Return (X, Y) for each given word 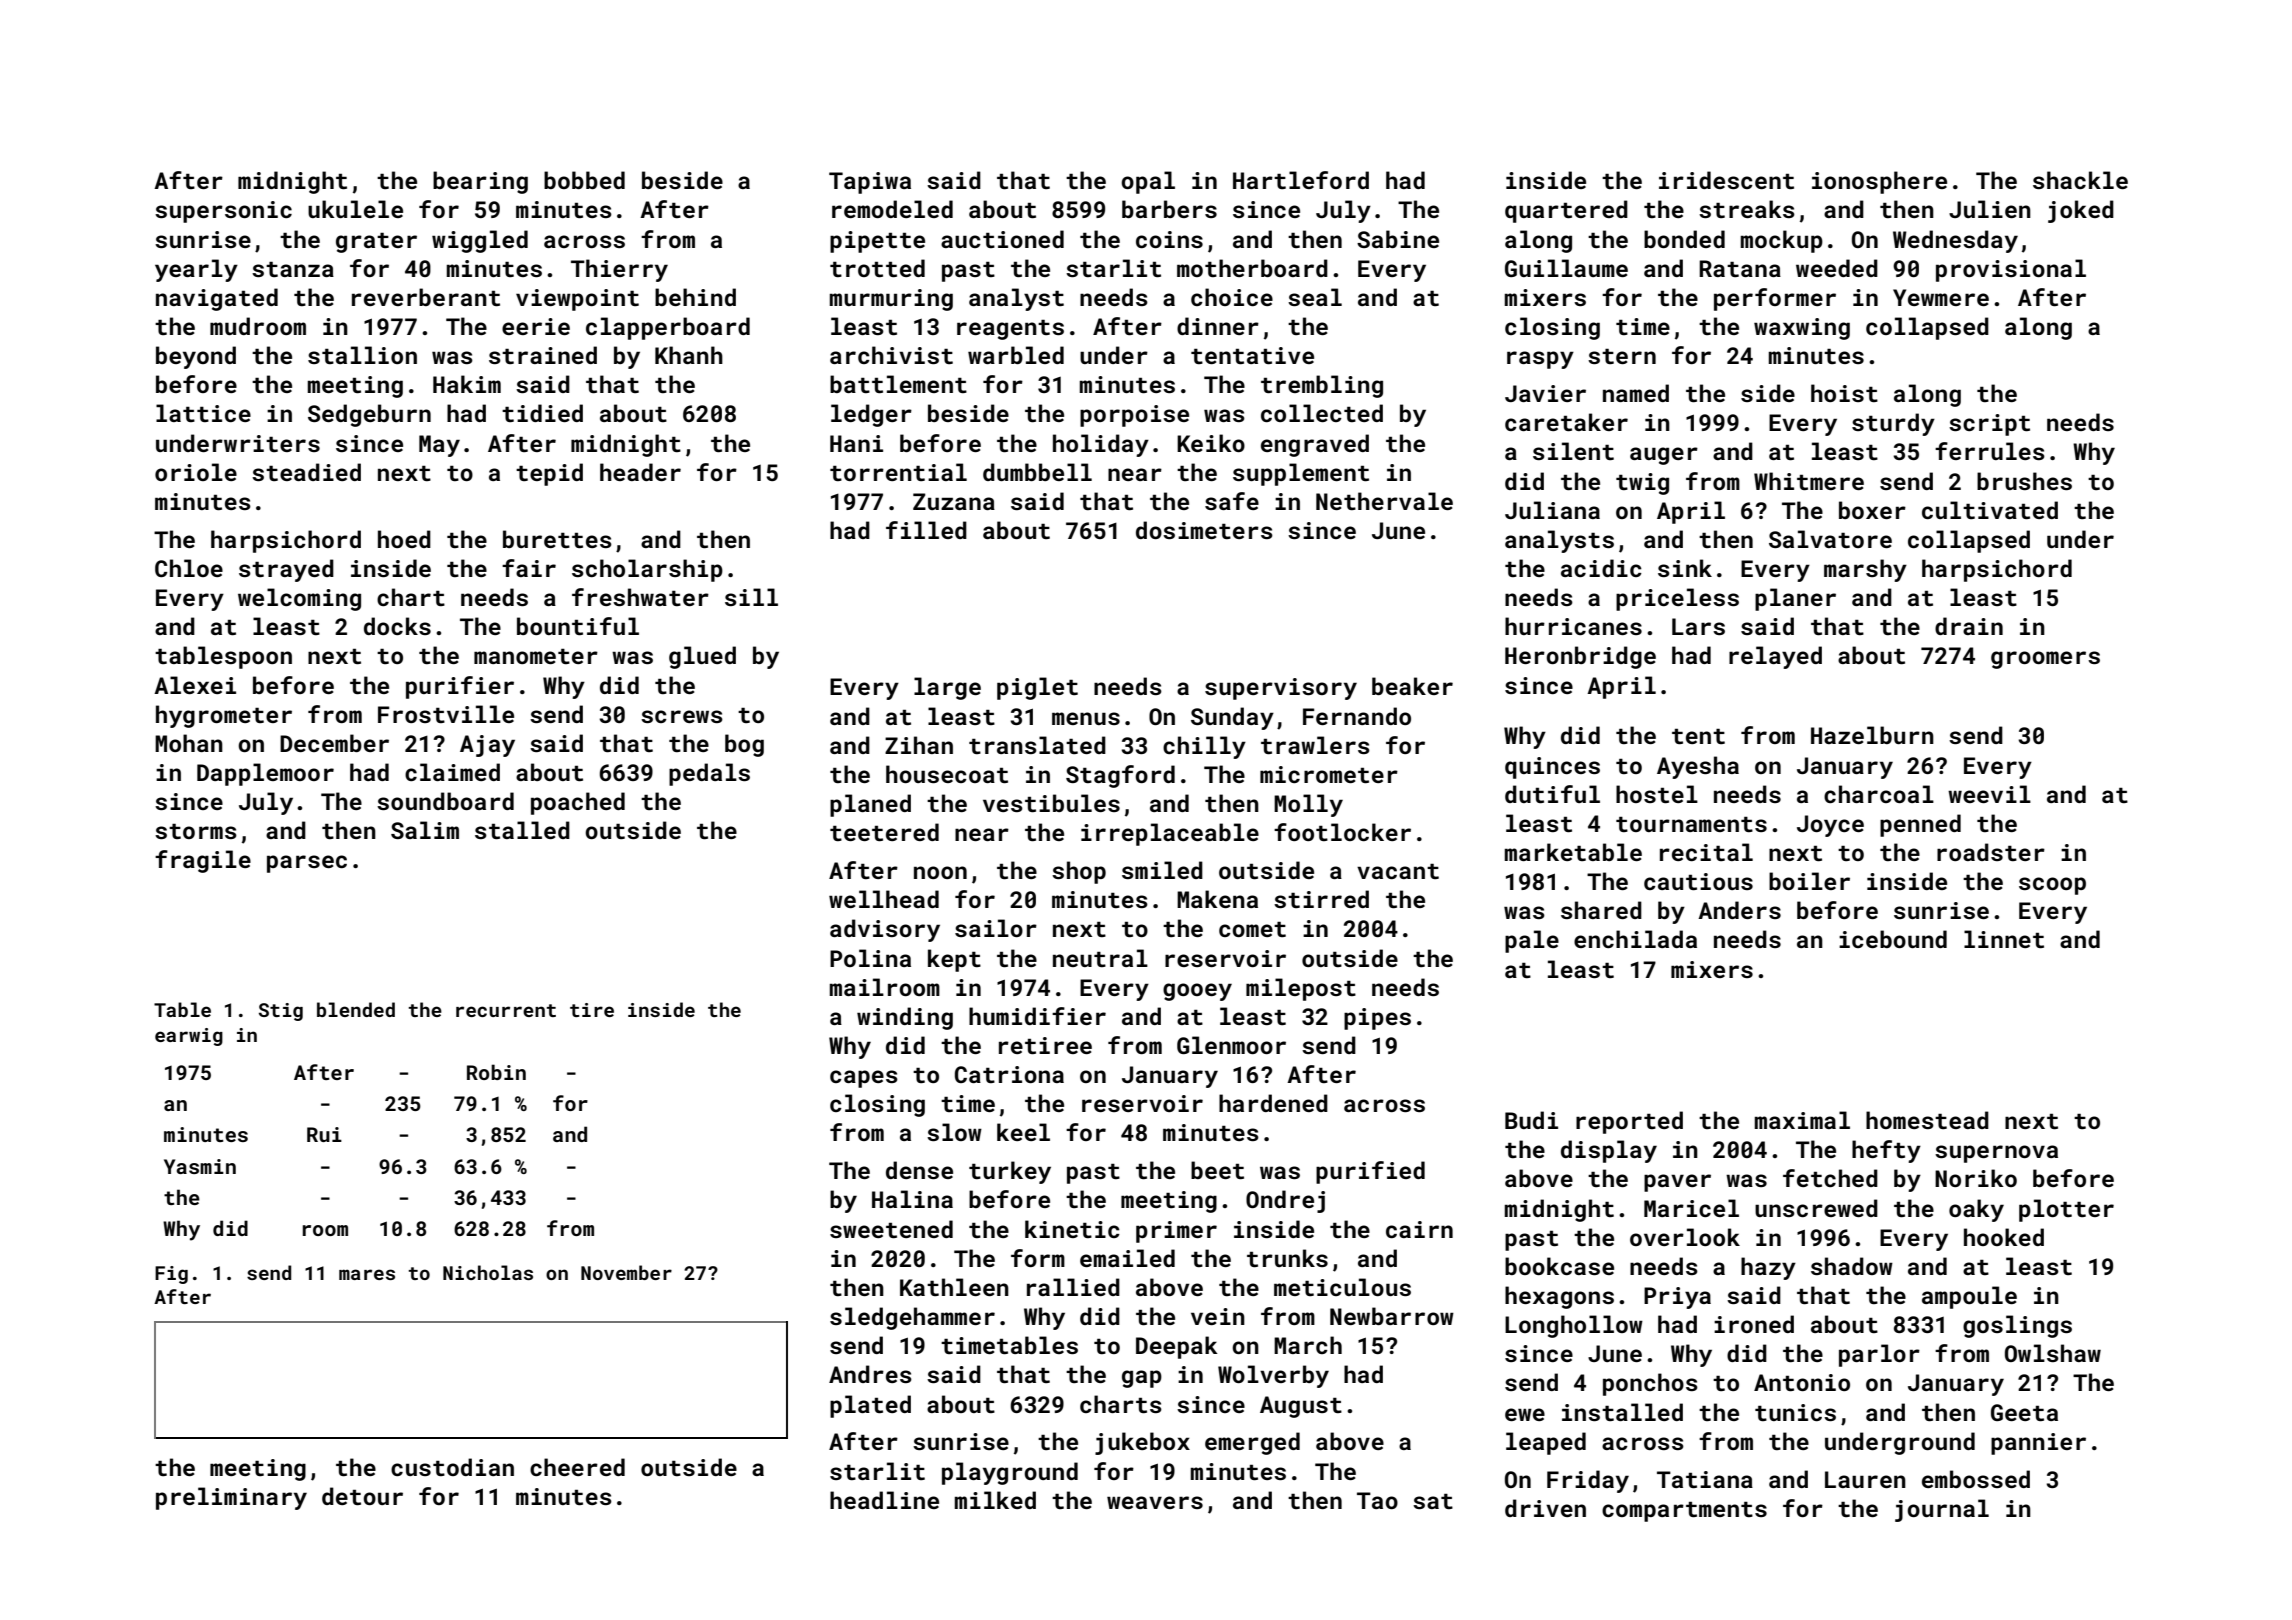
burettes (557, 539)
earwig (189, 1037)
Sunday (1232, 718)
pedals (709, 774)
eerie (536, 326)
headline (884, 1500)
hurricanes (1573, 626)
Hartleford (1301, 180)
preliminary (231, 1498)
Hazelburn (1872, 735)
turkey (1010, 1172)
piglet (1037, 688)
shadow (1852, 1266)
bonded (1684, 239)
